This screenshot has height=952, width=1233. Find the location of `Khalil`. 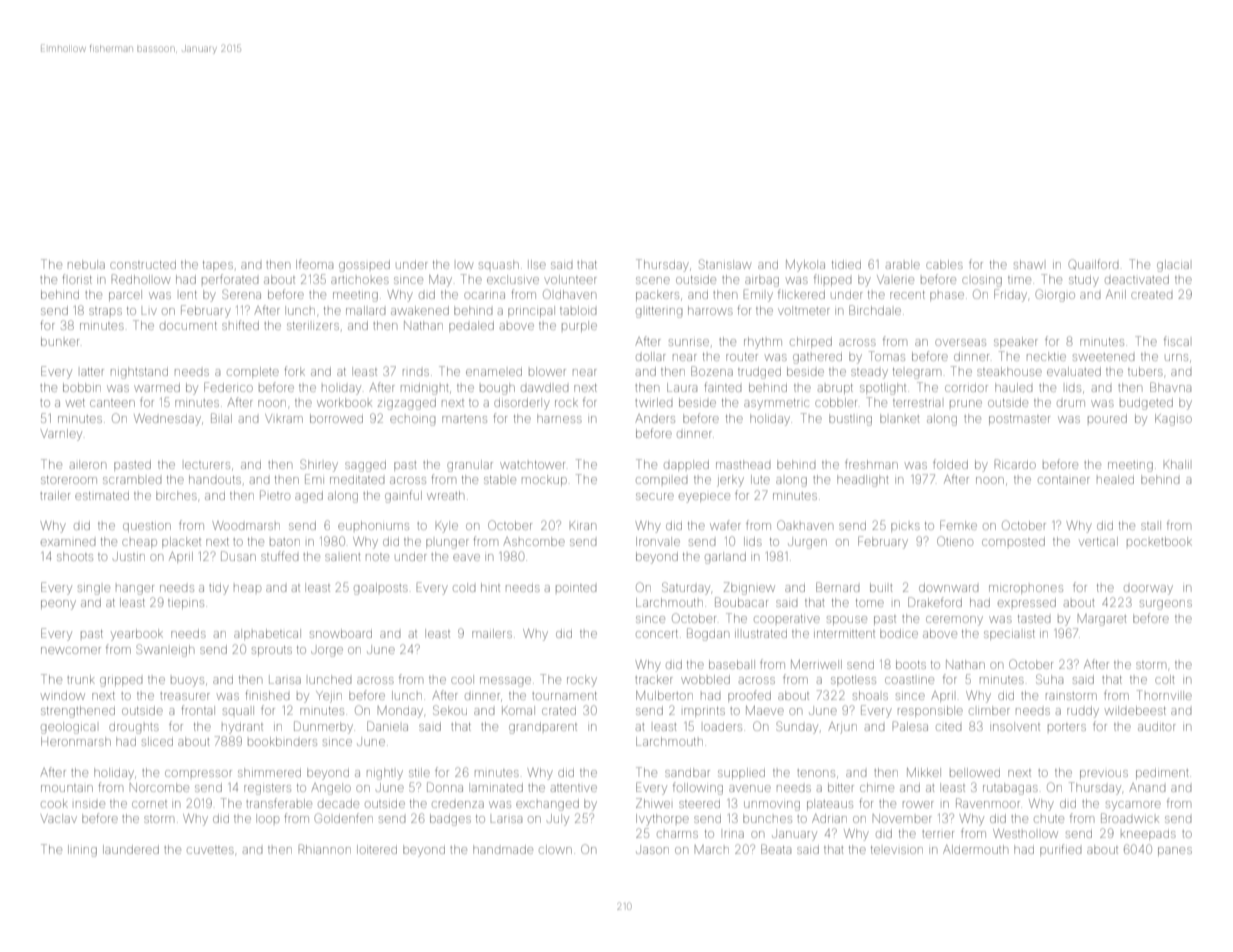

Khalil is located at coordinates (1176, 464).
